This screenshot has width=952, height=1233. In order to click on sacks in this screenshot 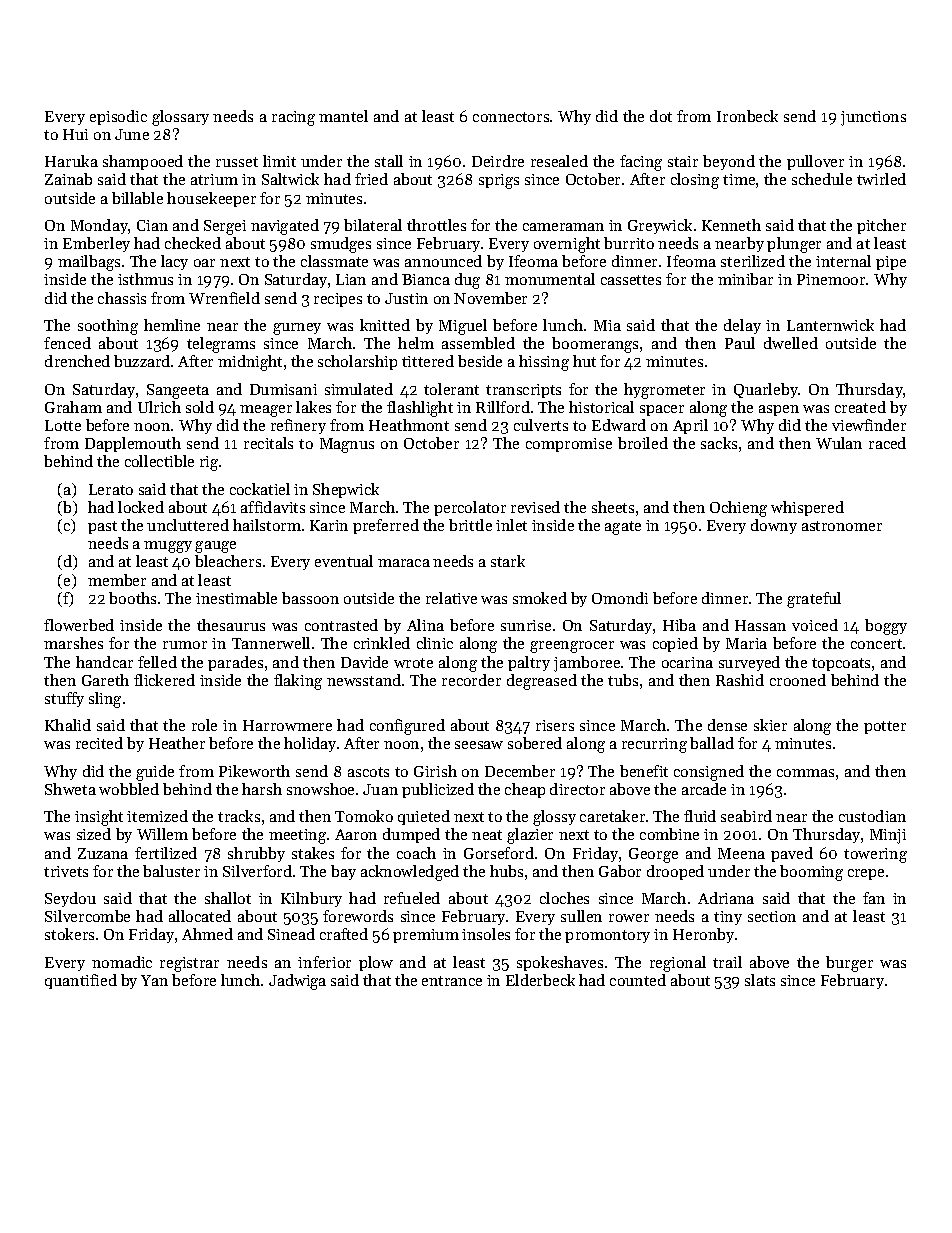, I will do `click(719, 443)`.
